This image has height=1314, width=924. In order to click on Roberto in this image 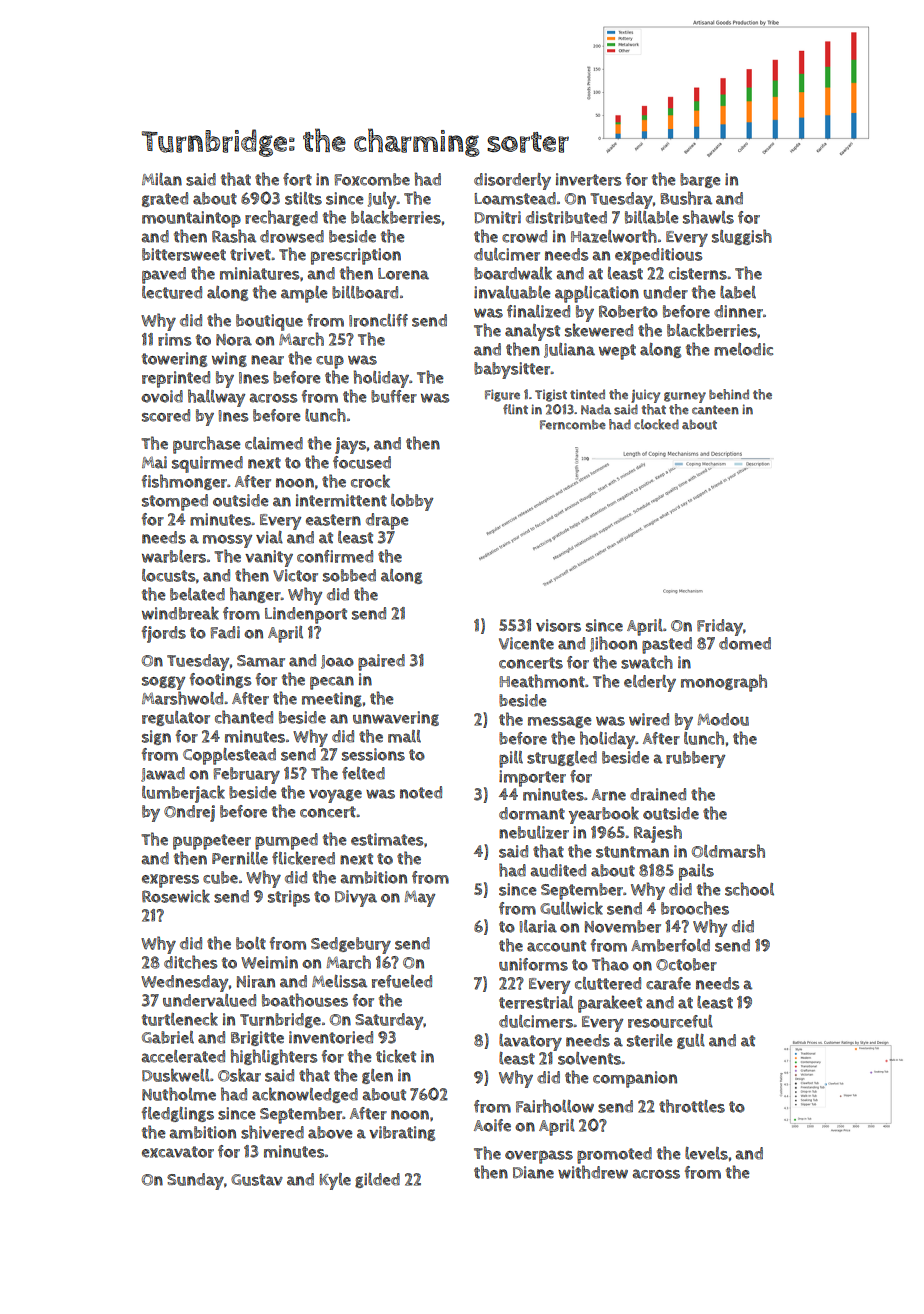, I will do `click(628, 311)`.
